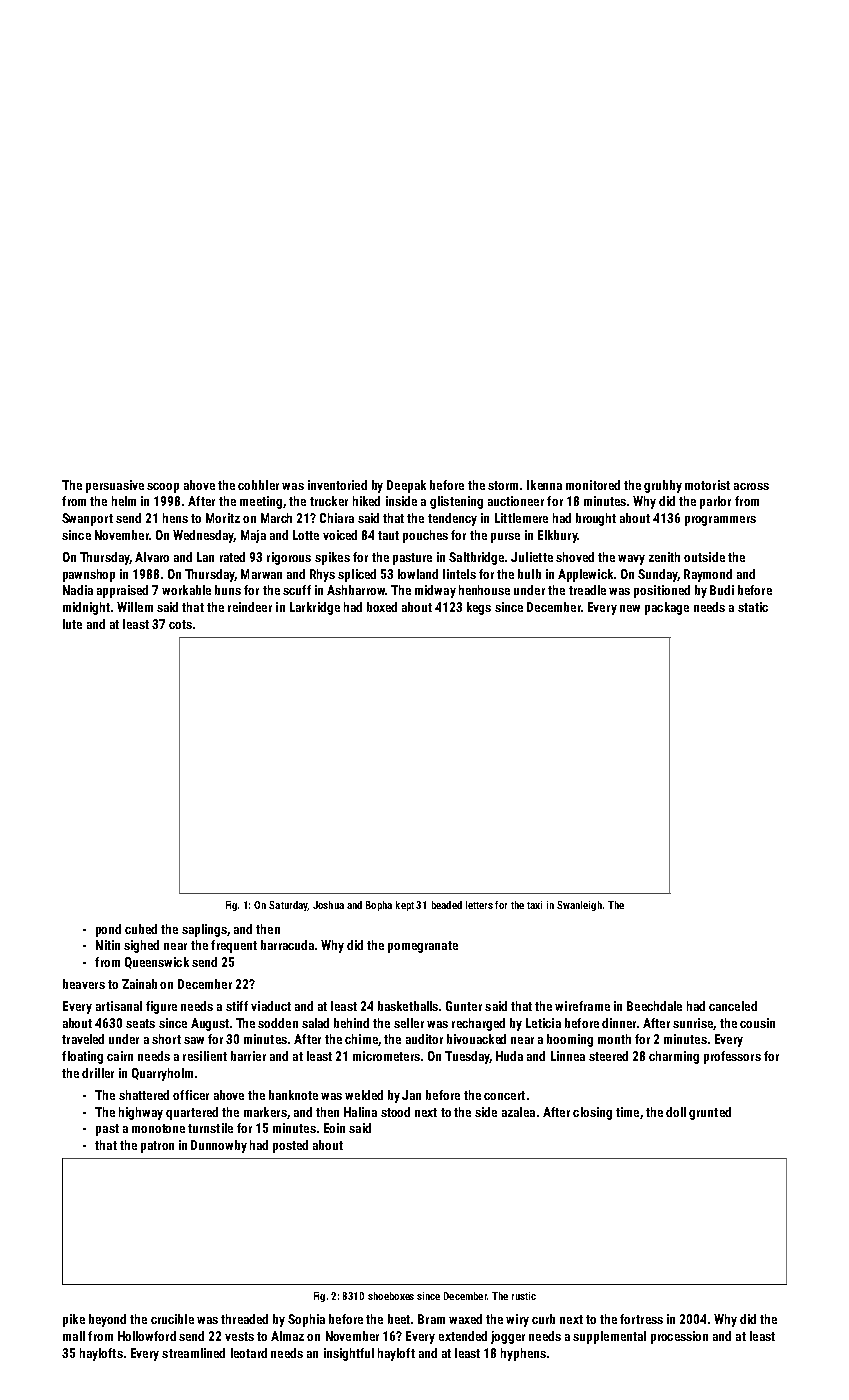 This page has height=1400, width=849. Describe the element at coordinates (391, 1296) in the page. I see `shoeboxes` at that location.
